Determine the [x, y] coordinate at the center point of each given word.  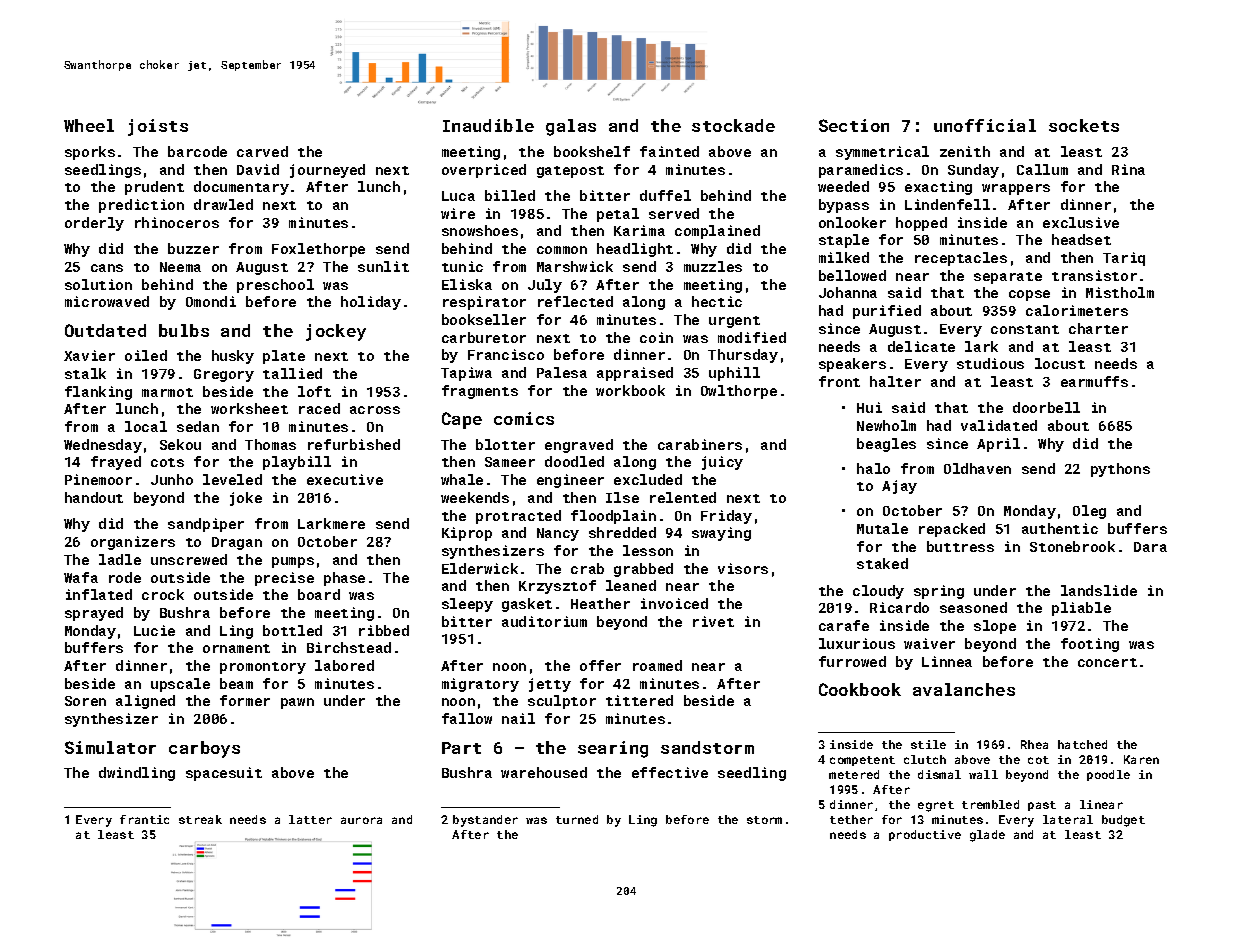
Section [854, 125]
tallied [292, 373]
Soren [85, 701]
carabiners [700, 444]
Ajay [899, 487]
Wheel [89, 125]
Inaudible [488, 125]
